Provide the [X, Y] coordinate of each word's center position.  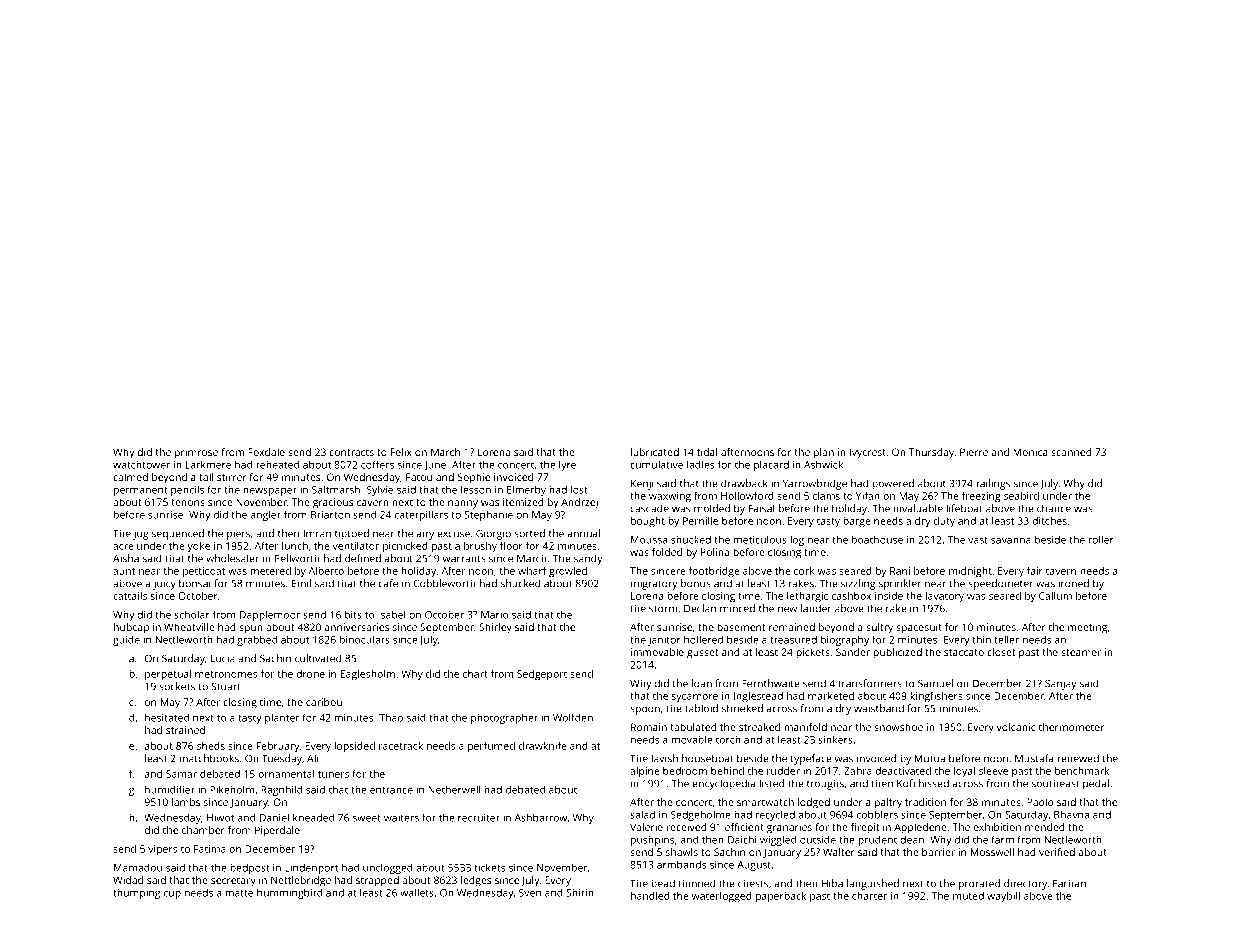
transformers [870, 683]
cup [172, 895]
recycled [775, 815]
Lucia [223, 658]
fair [1035, 571]
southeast [1055, 783]
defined [363, 558]
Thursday [931, 453]
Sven [530, 893]
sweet [367, 818]
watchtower [141, 465]
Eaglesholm [368, 675]
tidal [707, 452]
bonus [696, 583]
